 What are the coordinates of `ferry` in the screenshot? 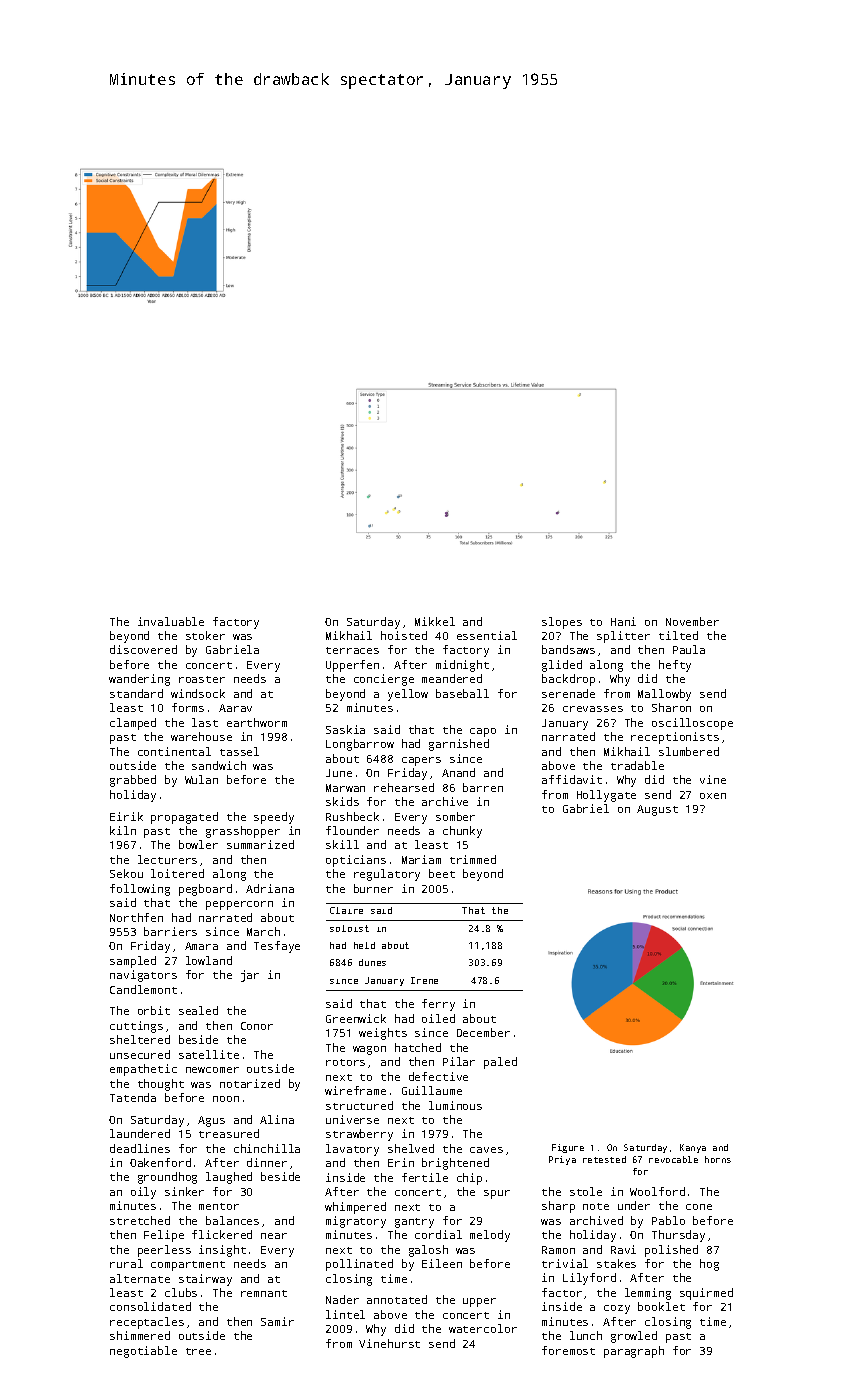 It's located at (438, 1005).
